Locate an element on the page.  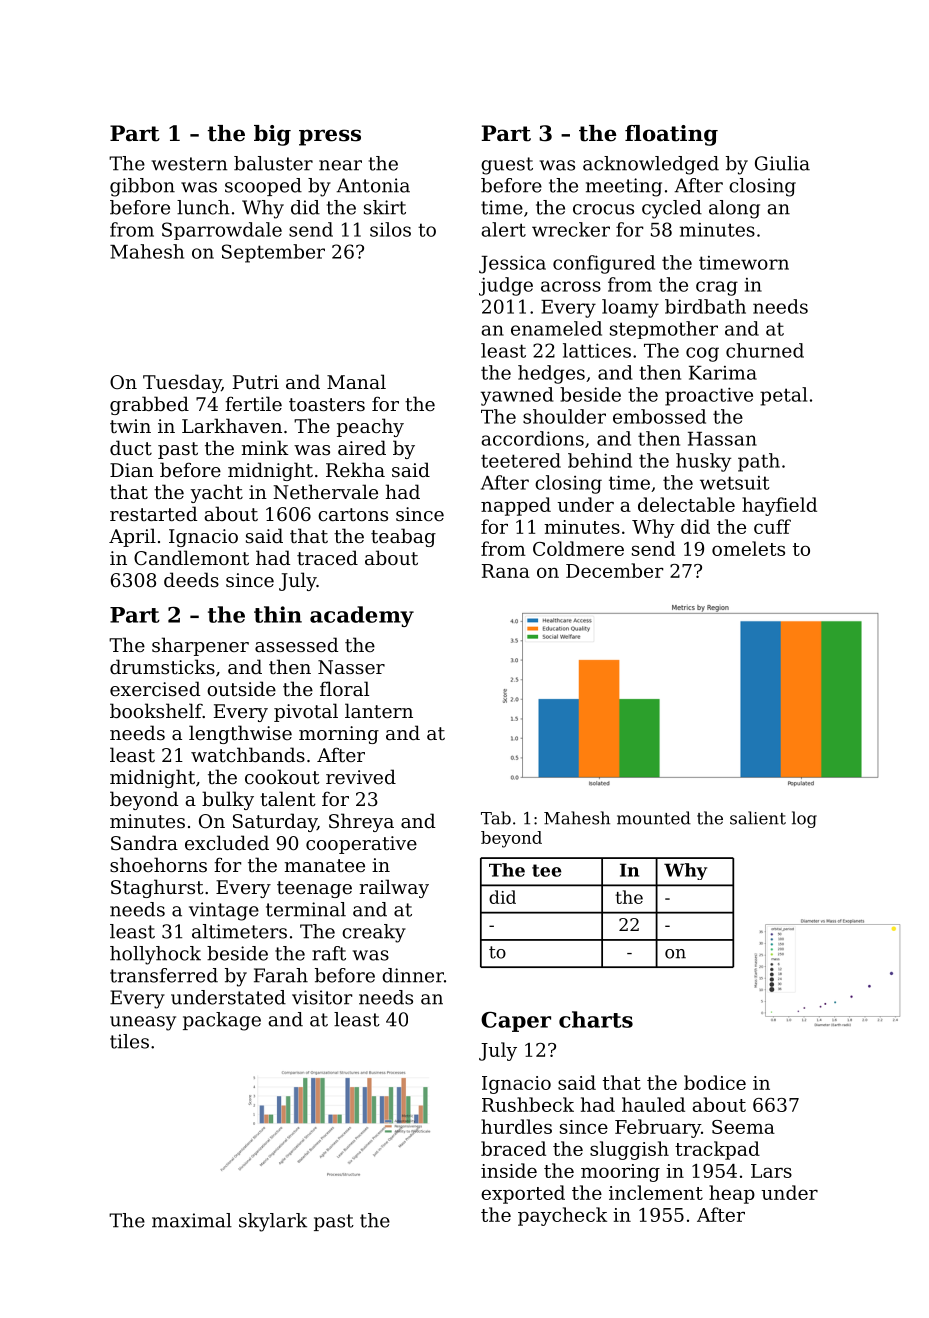
salient is located at coordinates (758, 818).
